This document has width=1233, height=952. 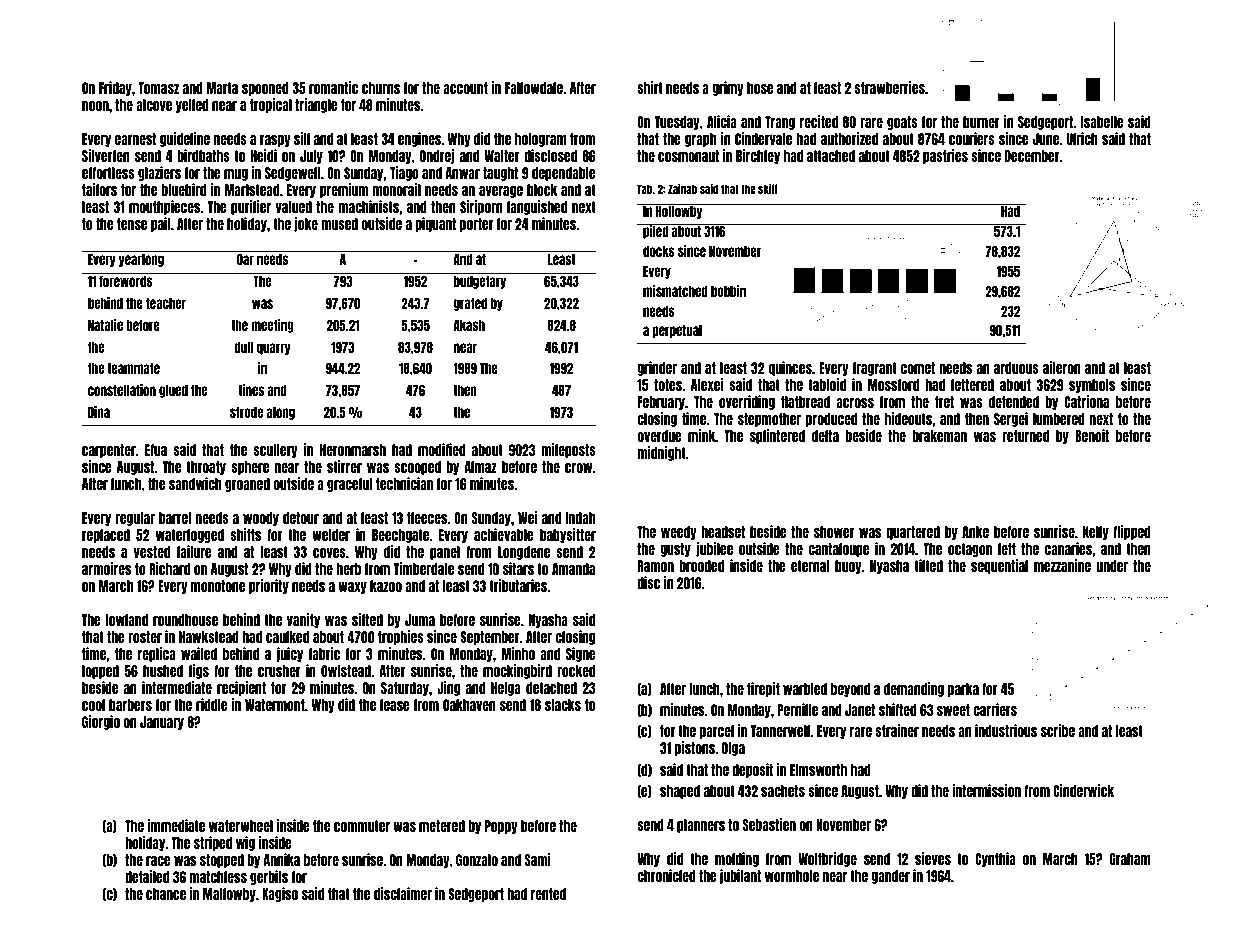 I want to click on failure, so click(x=194, y=551).
